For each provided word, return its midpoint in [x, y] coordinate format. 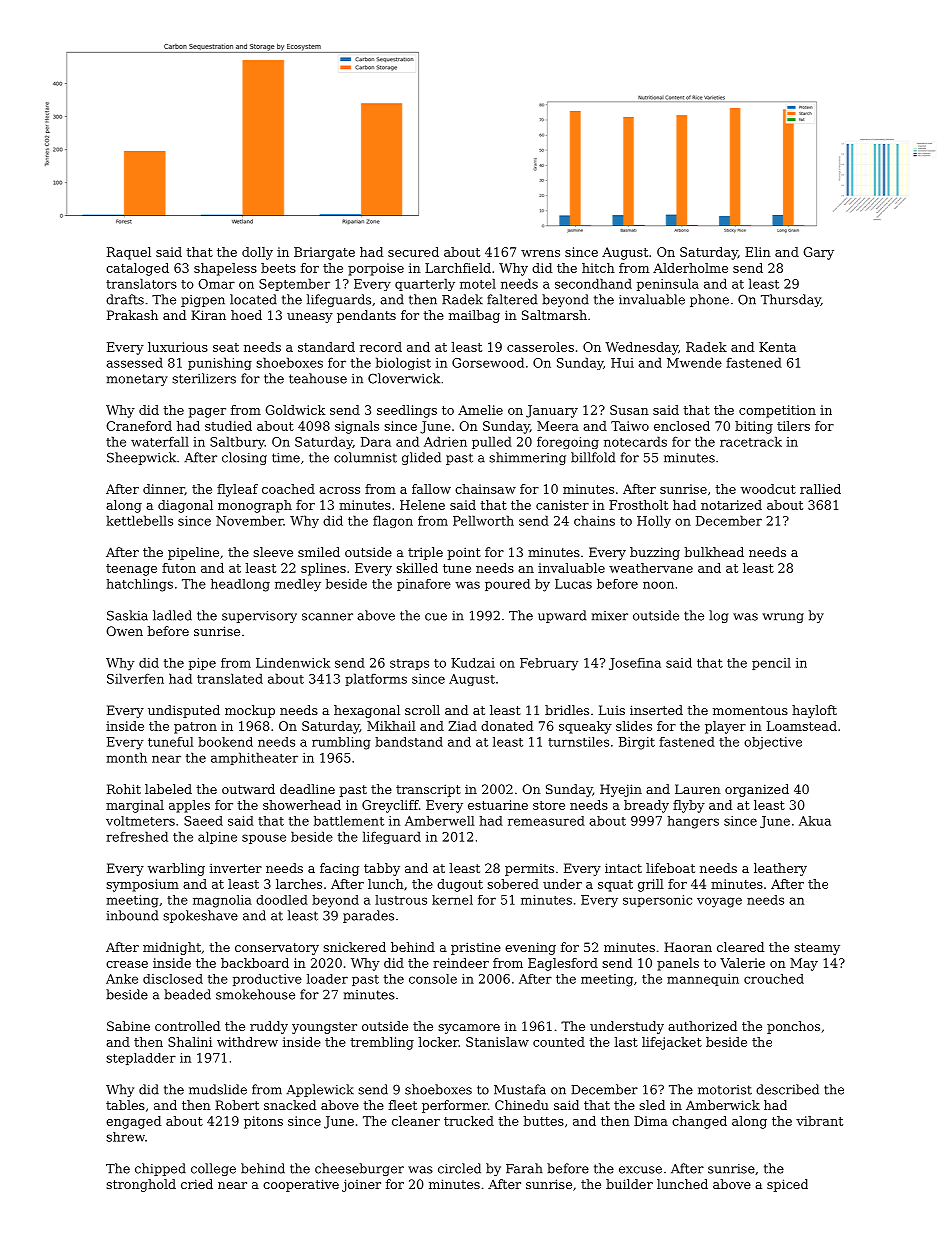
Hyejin [621, 790]
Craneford [139, 426]
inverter [236, 868]
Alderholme [690, 268]
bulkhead [714, 552]
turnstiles [578, 742]
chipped [160, 1169]
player [725, 727]
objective [773, 743]
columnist [365, 457]
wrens [540, 253]
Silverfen [135, 678]
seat [226, 347]
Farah [524, 1168]
